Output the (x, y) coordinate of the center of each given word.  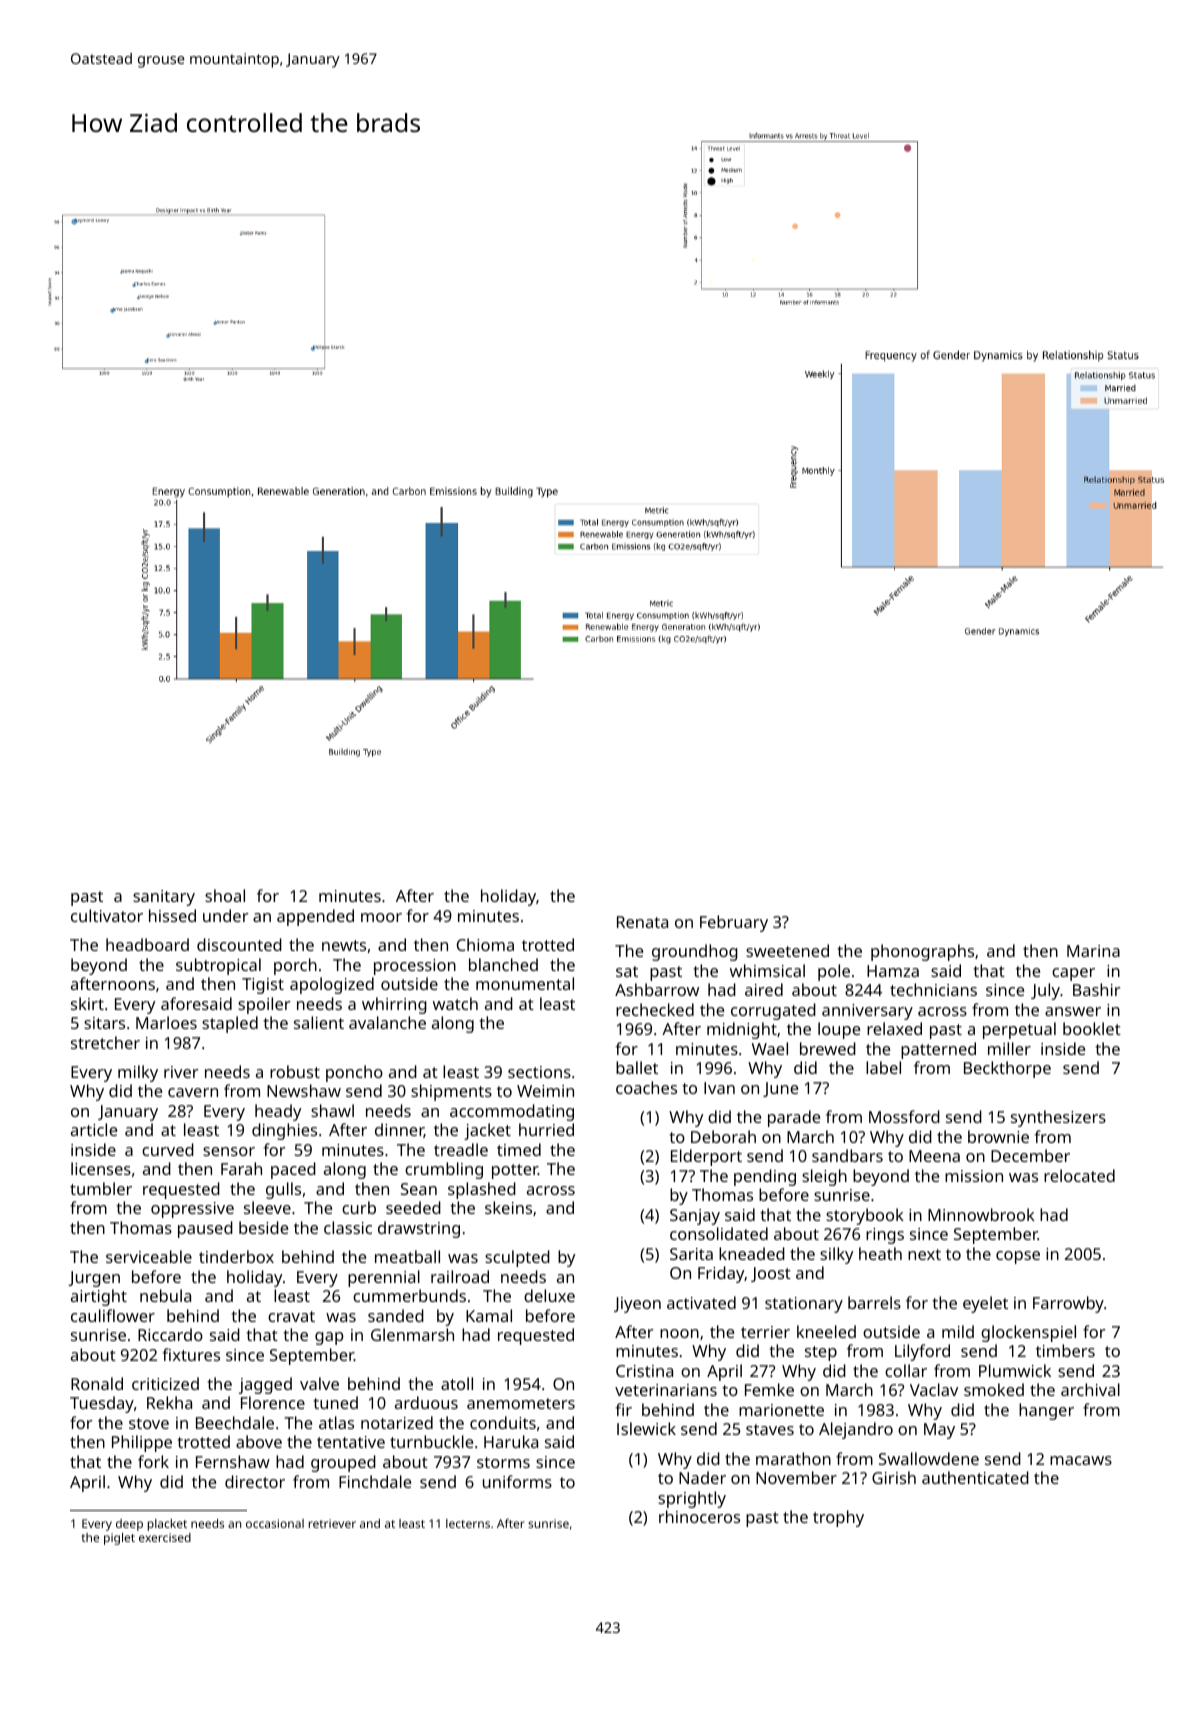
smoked (994, 1389)
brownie (998, 1136)
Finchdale (375, 1481)
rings (885, 1236)
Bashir (1097, 989)
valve (319, 1383)
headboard (147, 944)
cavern (193, 1092)
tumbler (101, 1188)
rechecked (655, 1009)
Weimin (545, 1091)
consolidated (719, 1233)
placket (167, 1525)
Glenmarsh (412, 1334)
